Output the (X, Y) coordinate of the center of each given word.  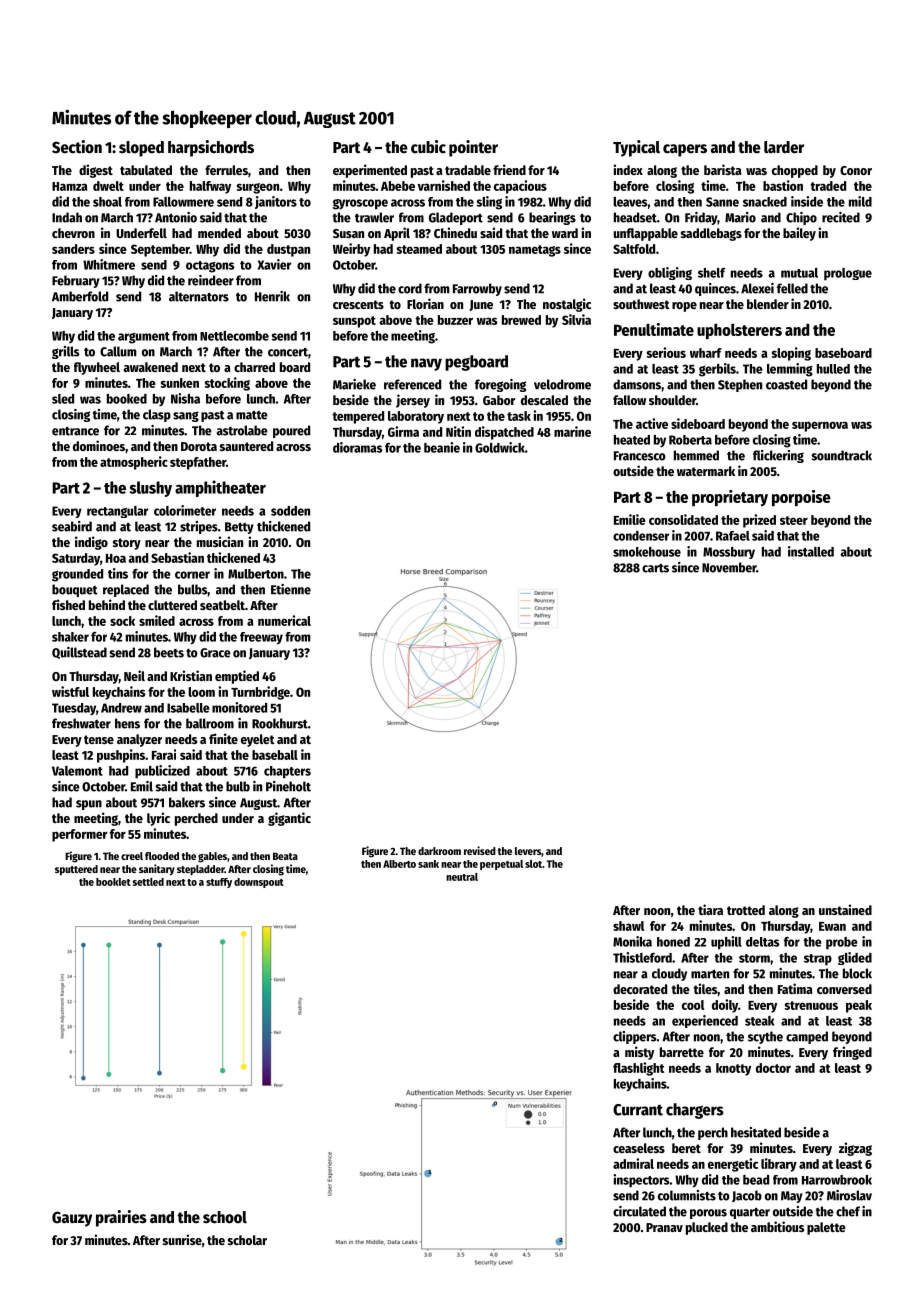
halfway (210, 187)
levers (528, 851)
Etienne (291, 589)
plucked (707, 1228)
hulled (833, 369)
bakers (187, 802)
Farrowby (477, 289)
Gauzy (72, 1219)
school (225, 1217)
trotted (746, 910)
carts (655, 568)
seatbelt (222, 605)
